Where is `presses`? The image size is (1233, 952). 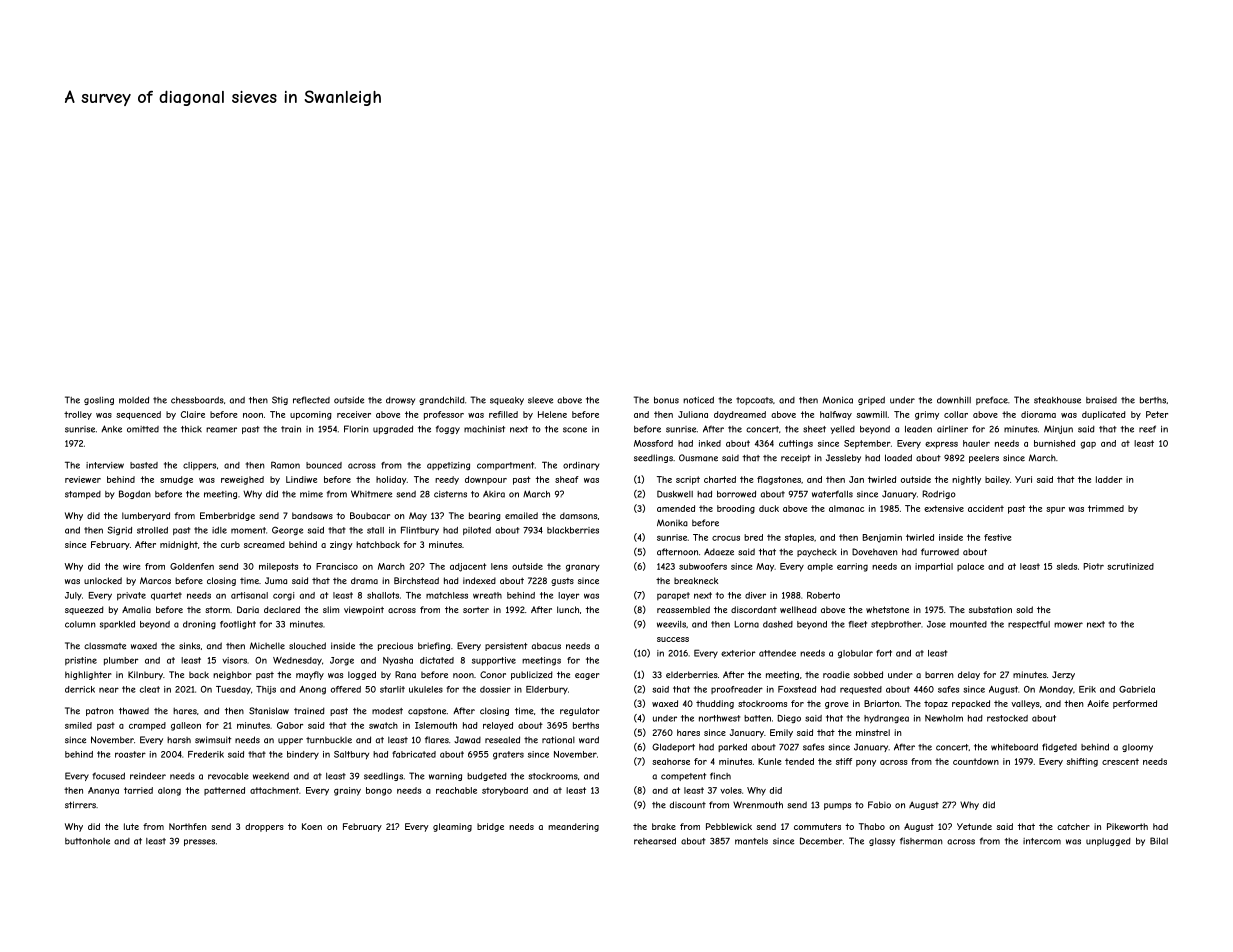
presses is located at coordinates (199, 842).
